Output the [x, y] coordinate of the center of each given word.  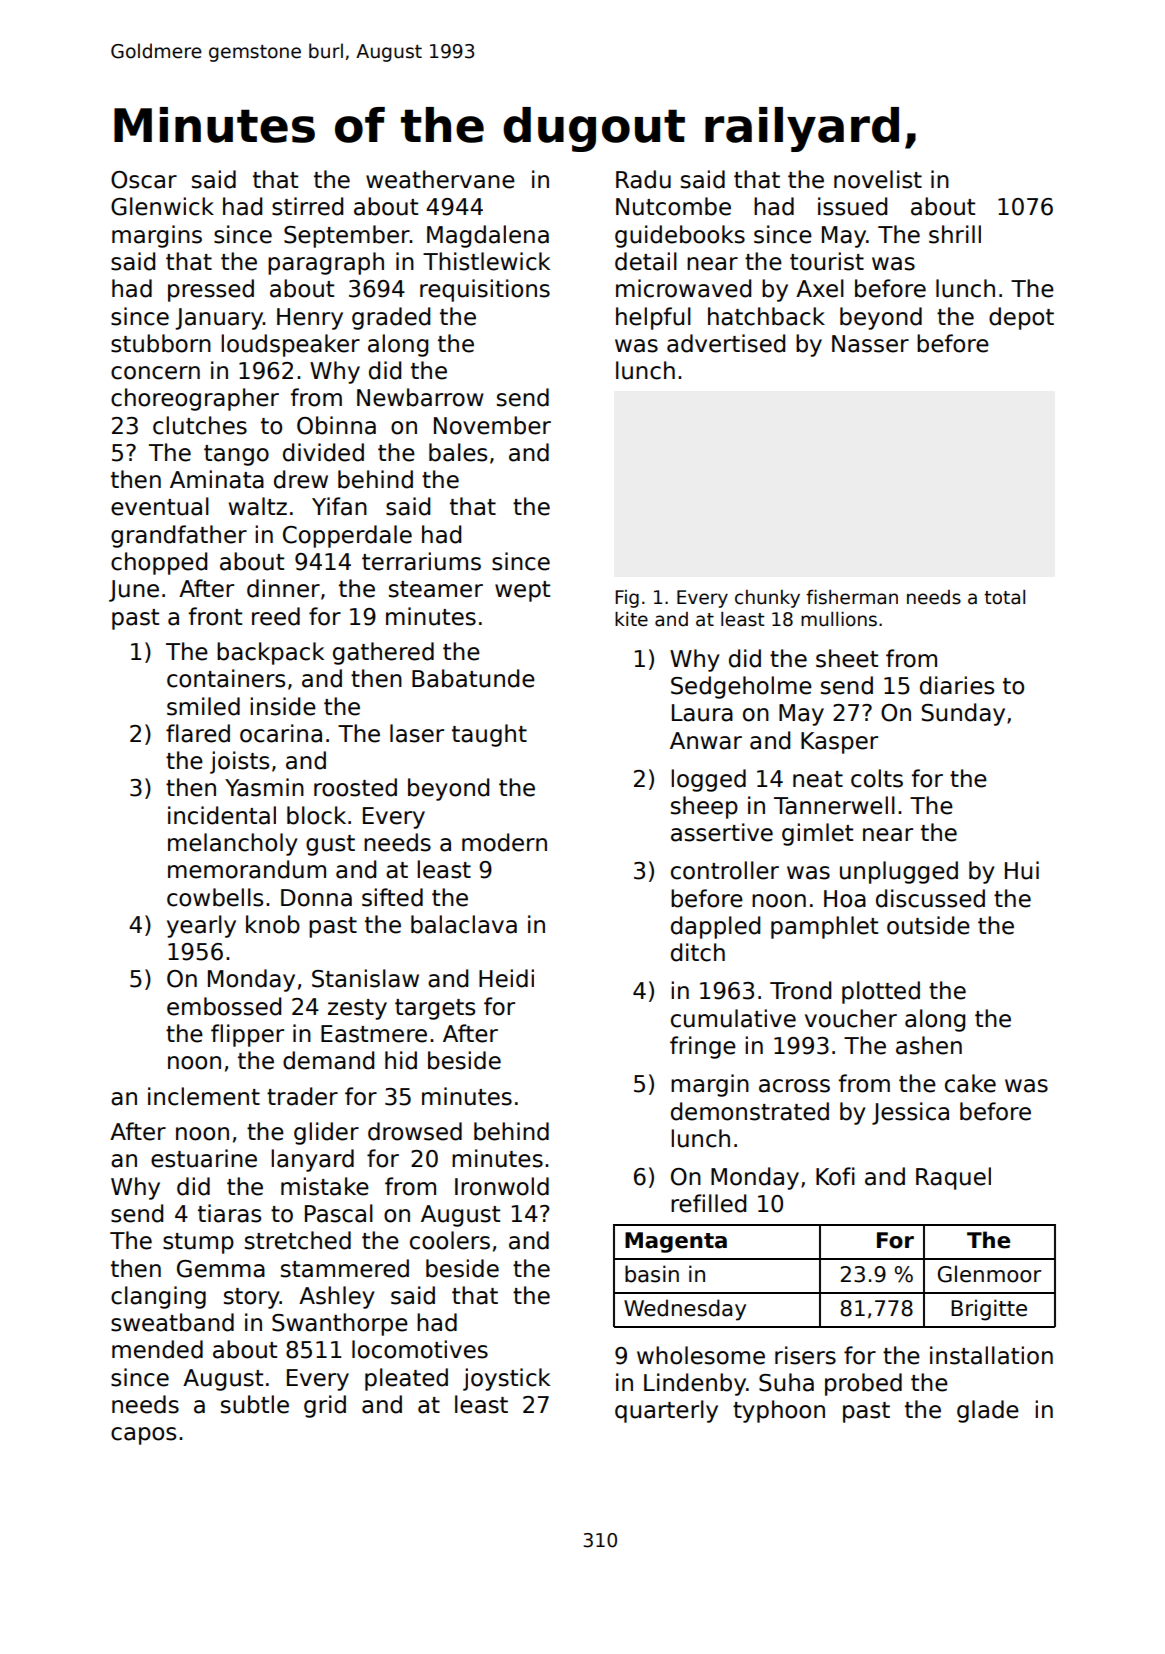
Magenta [676, 1242]
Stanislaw [365, 978]
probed [863, 1384]
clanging [158, 1297]
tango [236, 455]
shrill [955, 234]
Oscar [144, 180]
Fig [627, 599]
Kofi [835, 1176]
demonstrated [750, 1111]
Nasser [870, 344]
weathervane [440, 179]
